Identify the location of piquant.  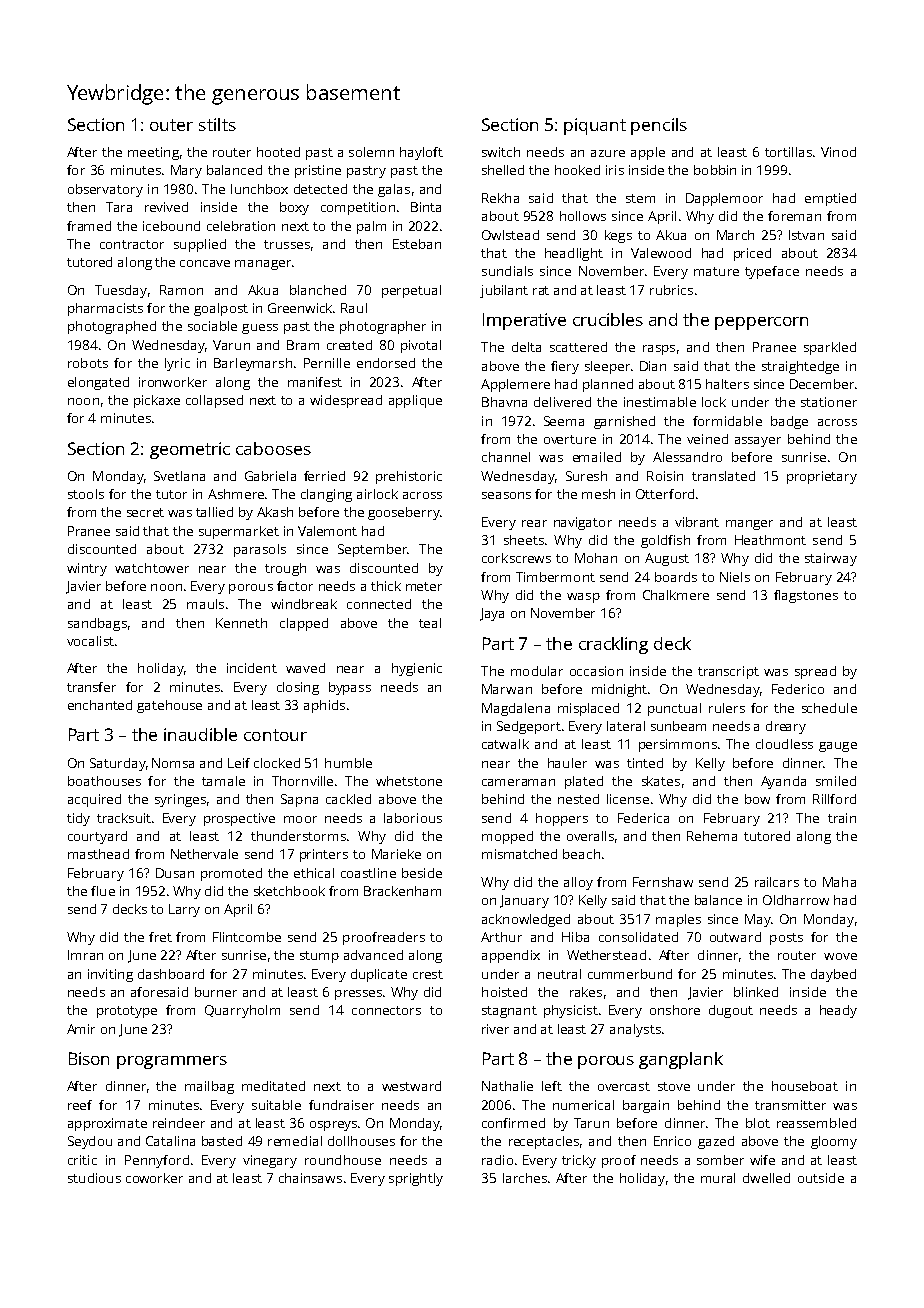
(595, 126).
